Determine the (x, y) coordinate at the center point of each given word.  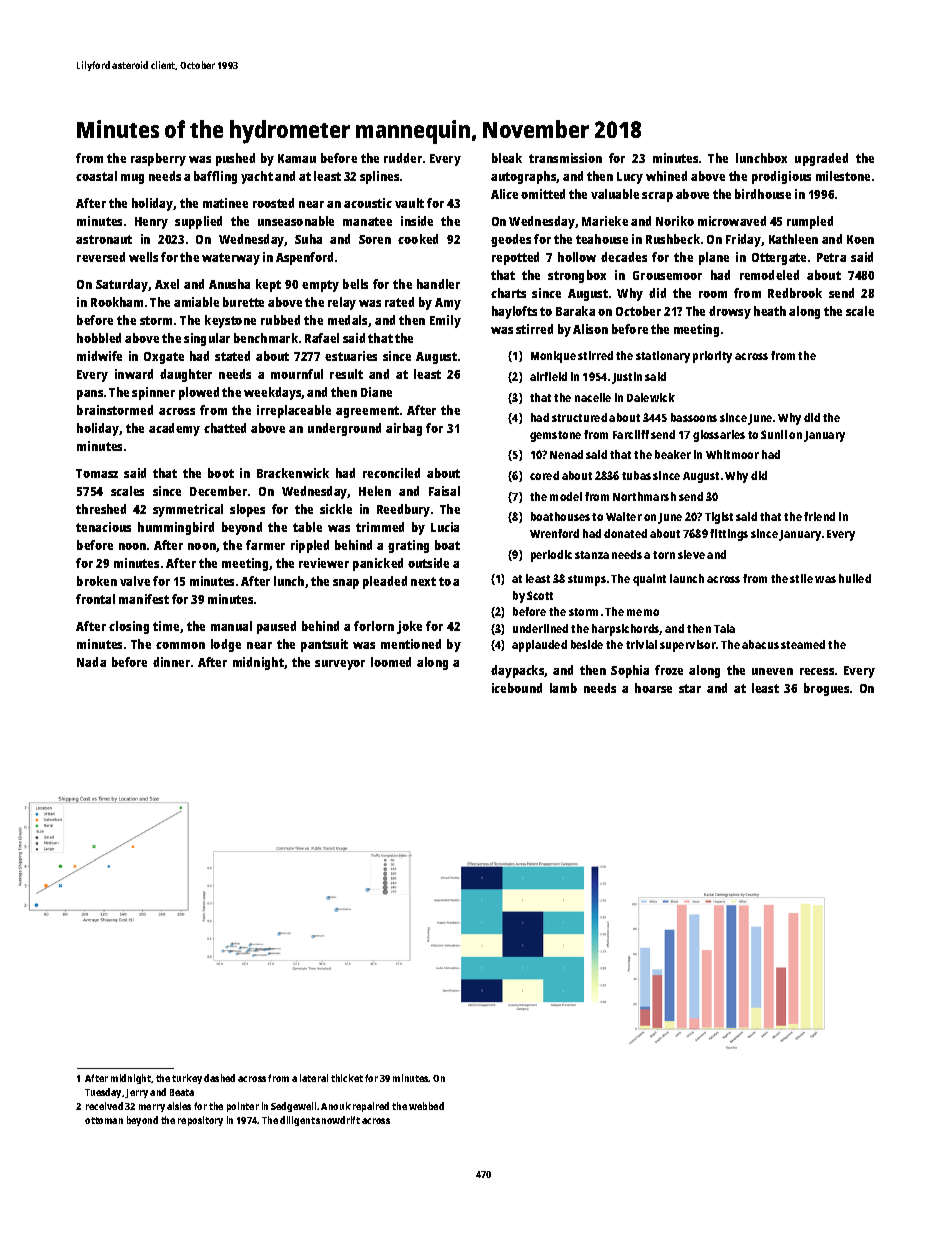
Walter (624, 516)
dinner (171, 662)
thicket (347, 1078)
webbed (426, 1106)
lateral (314, 1078)
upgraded (821, 159)
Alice (504, 194)
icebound (517, 688)
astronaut (104, 239)
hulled (855, 578)
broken (97, 581)
